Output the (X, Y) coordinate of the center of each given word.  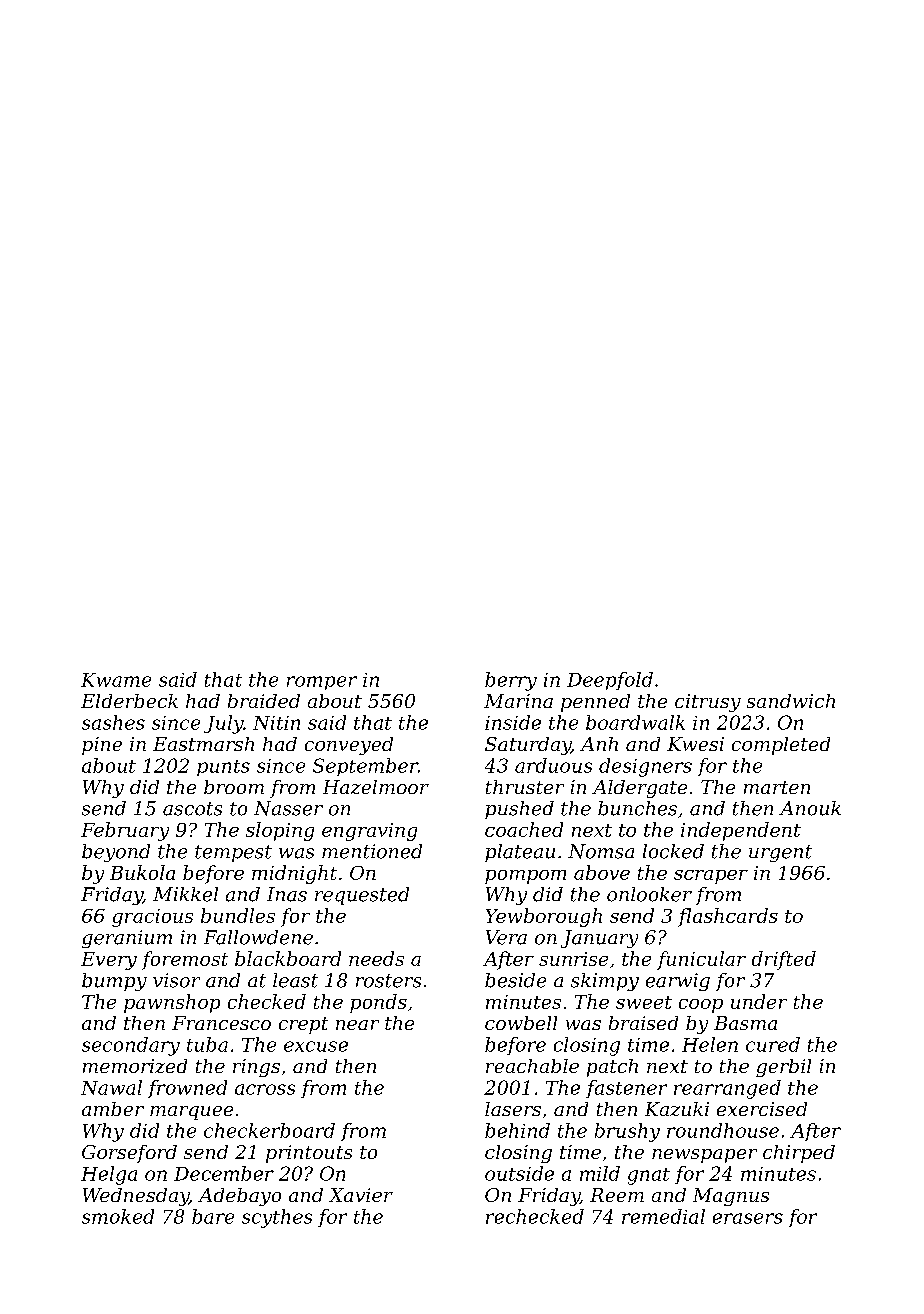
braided (264, 701)
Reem (617, 1195)
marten (777, 787)
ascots (192, 809)
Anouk (810, 808)
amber (113, 1109)
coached (524, 829)
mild (600, 1173)
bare (213, 1216)
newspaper (704, 1156)
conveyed (349, 746)
